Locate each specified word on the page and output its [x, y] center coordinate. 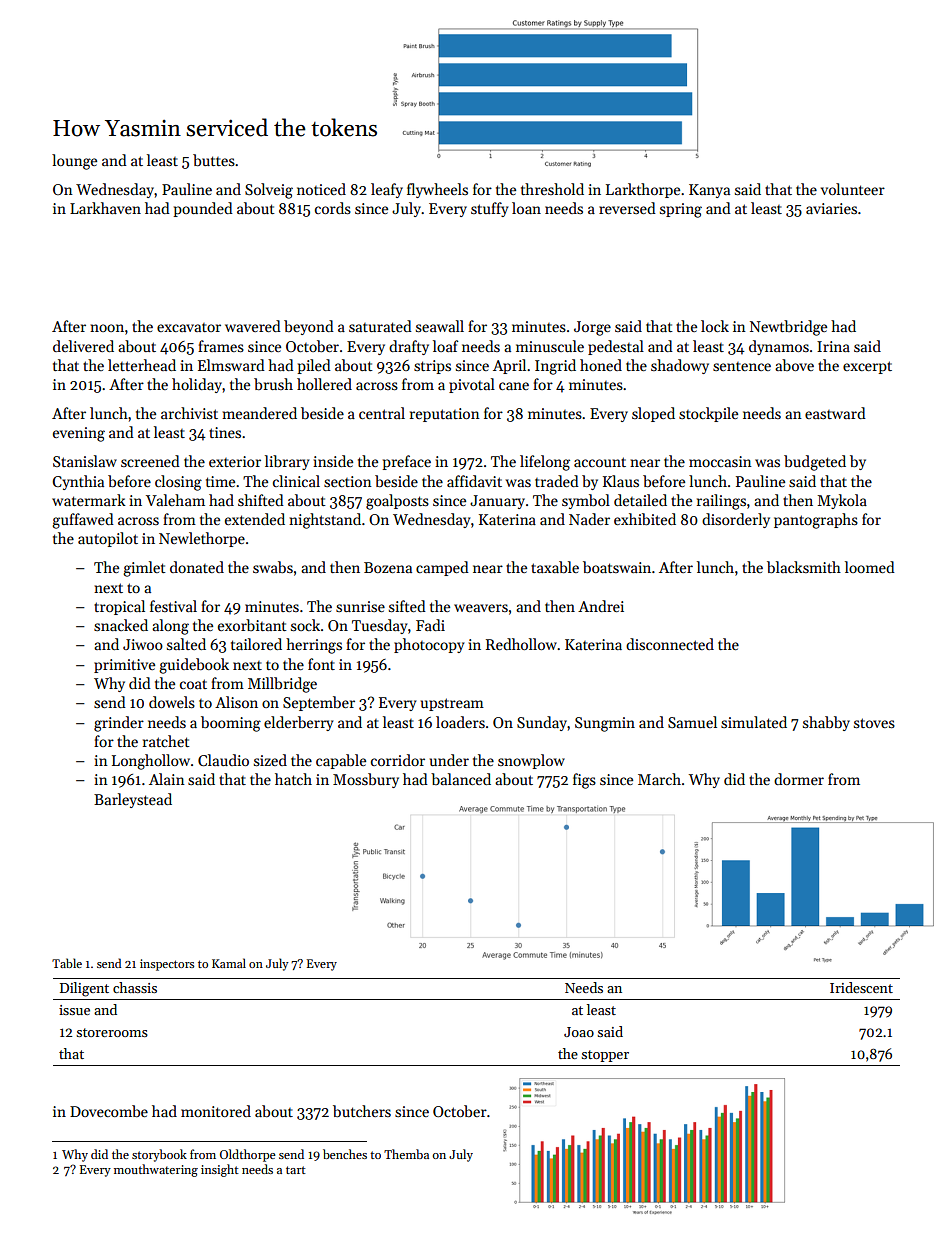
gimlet [144, 569]
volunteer [853, 189]
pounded [203, 209]
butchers [362, 1111]
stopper [605, 1056]
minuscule [550, 346]
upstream [452, 704]
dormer [799, 779]
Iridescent [861, 987]
